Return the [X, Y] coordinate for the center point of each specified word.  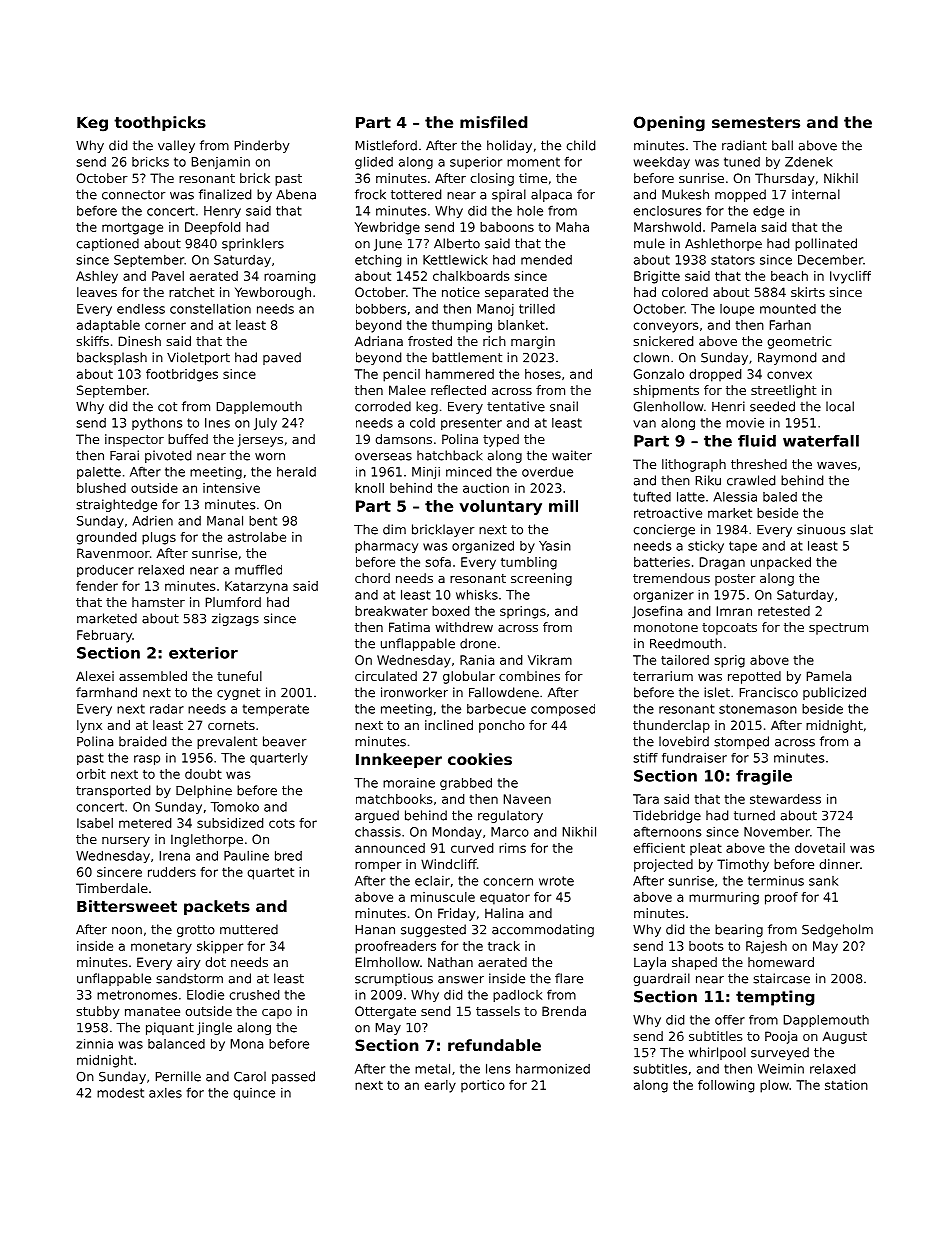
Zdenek [809, 162]
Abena [296, 194]
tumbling [529, 563]
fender [97, 586]
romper [378, 867]
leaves [97, 292]
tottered [416, 194]
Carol [250, 1076]
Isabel [95, 823]
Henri [728, 406]
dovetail [820, 848]
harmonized [553, 1069]
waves [837, 465]
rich [494, 341]
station [846, 1085]
